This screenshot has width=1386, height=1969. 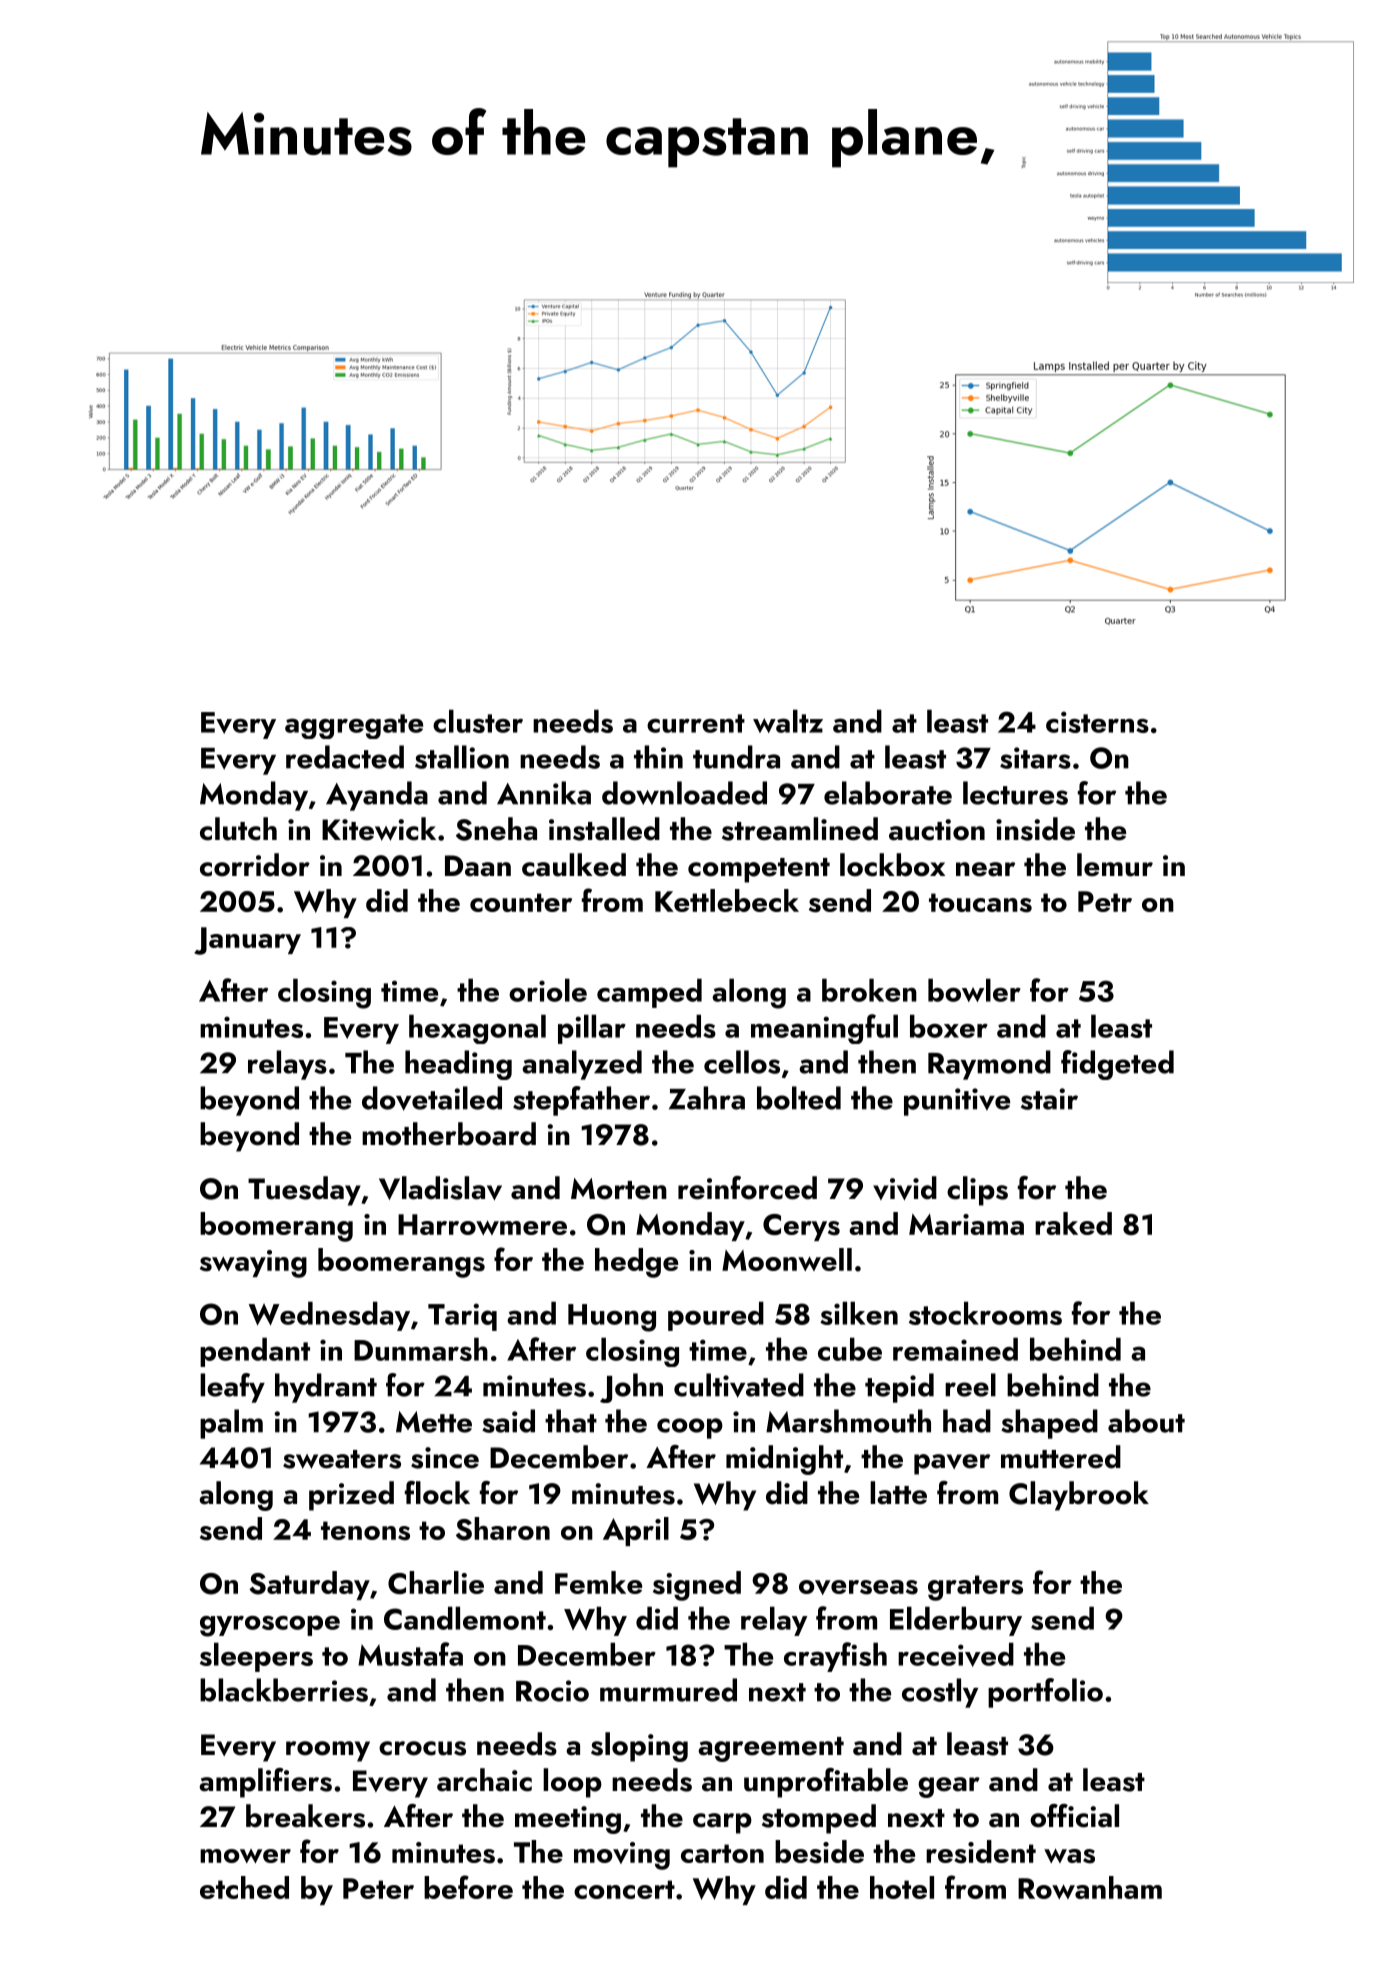 I want to click on concert, so click(x=624, y=1889).
